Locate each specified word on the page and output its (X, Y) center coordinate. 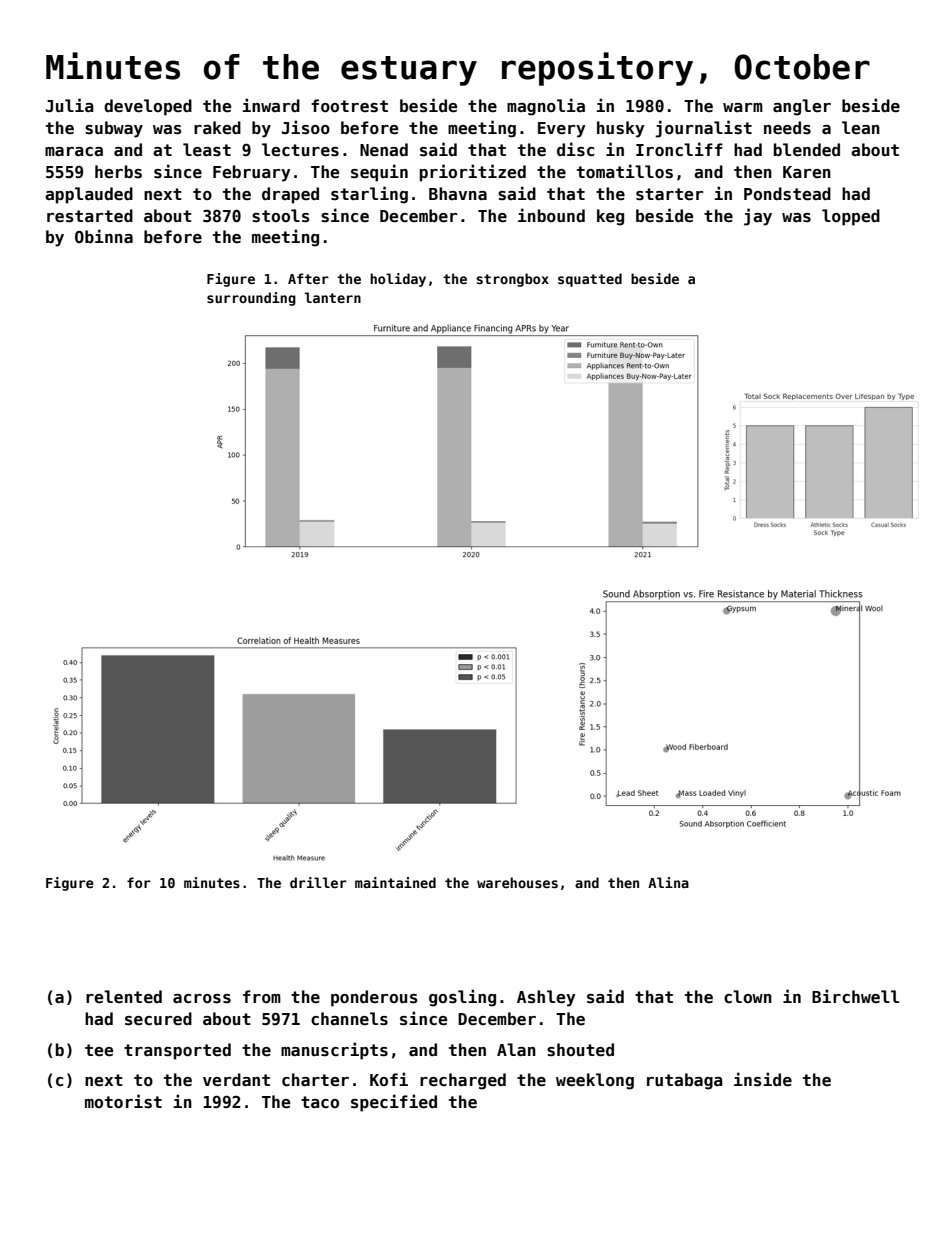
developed (148, 107)
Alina (668, 882)
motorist (123, 1101)
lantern (333, 297)
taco (320, 1102)
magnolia (546, 107)
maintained (395, 882)
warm (743, 107)
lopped (851, 217)
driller (318, 882)
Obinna (104, 236)
